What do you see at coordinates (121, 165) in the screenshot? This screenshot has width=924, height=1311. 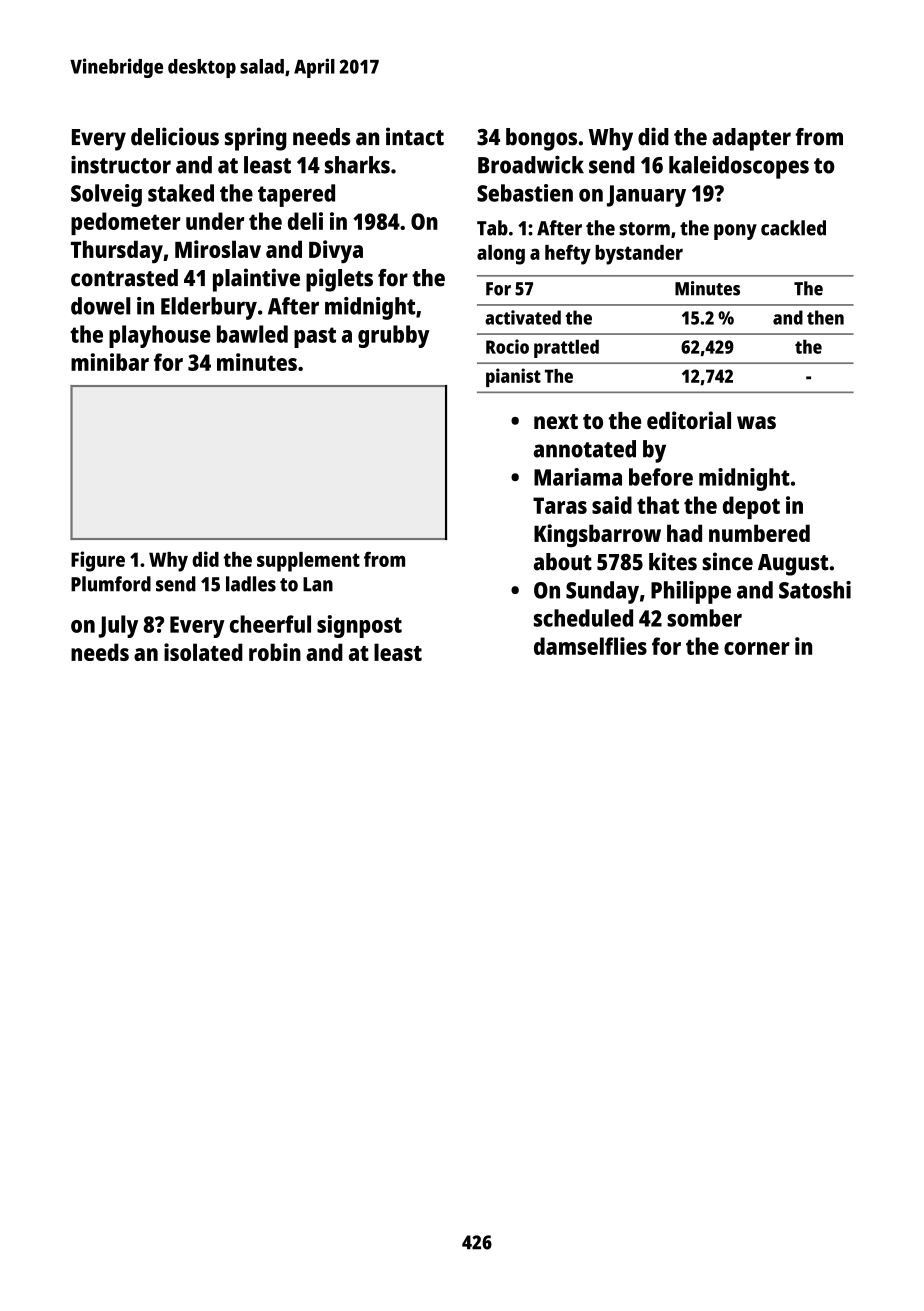 I see `instructor` at bounding box center [121, 165].
